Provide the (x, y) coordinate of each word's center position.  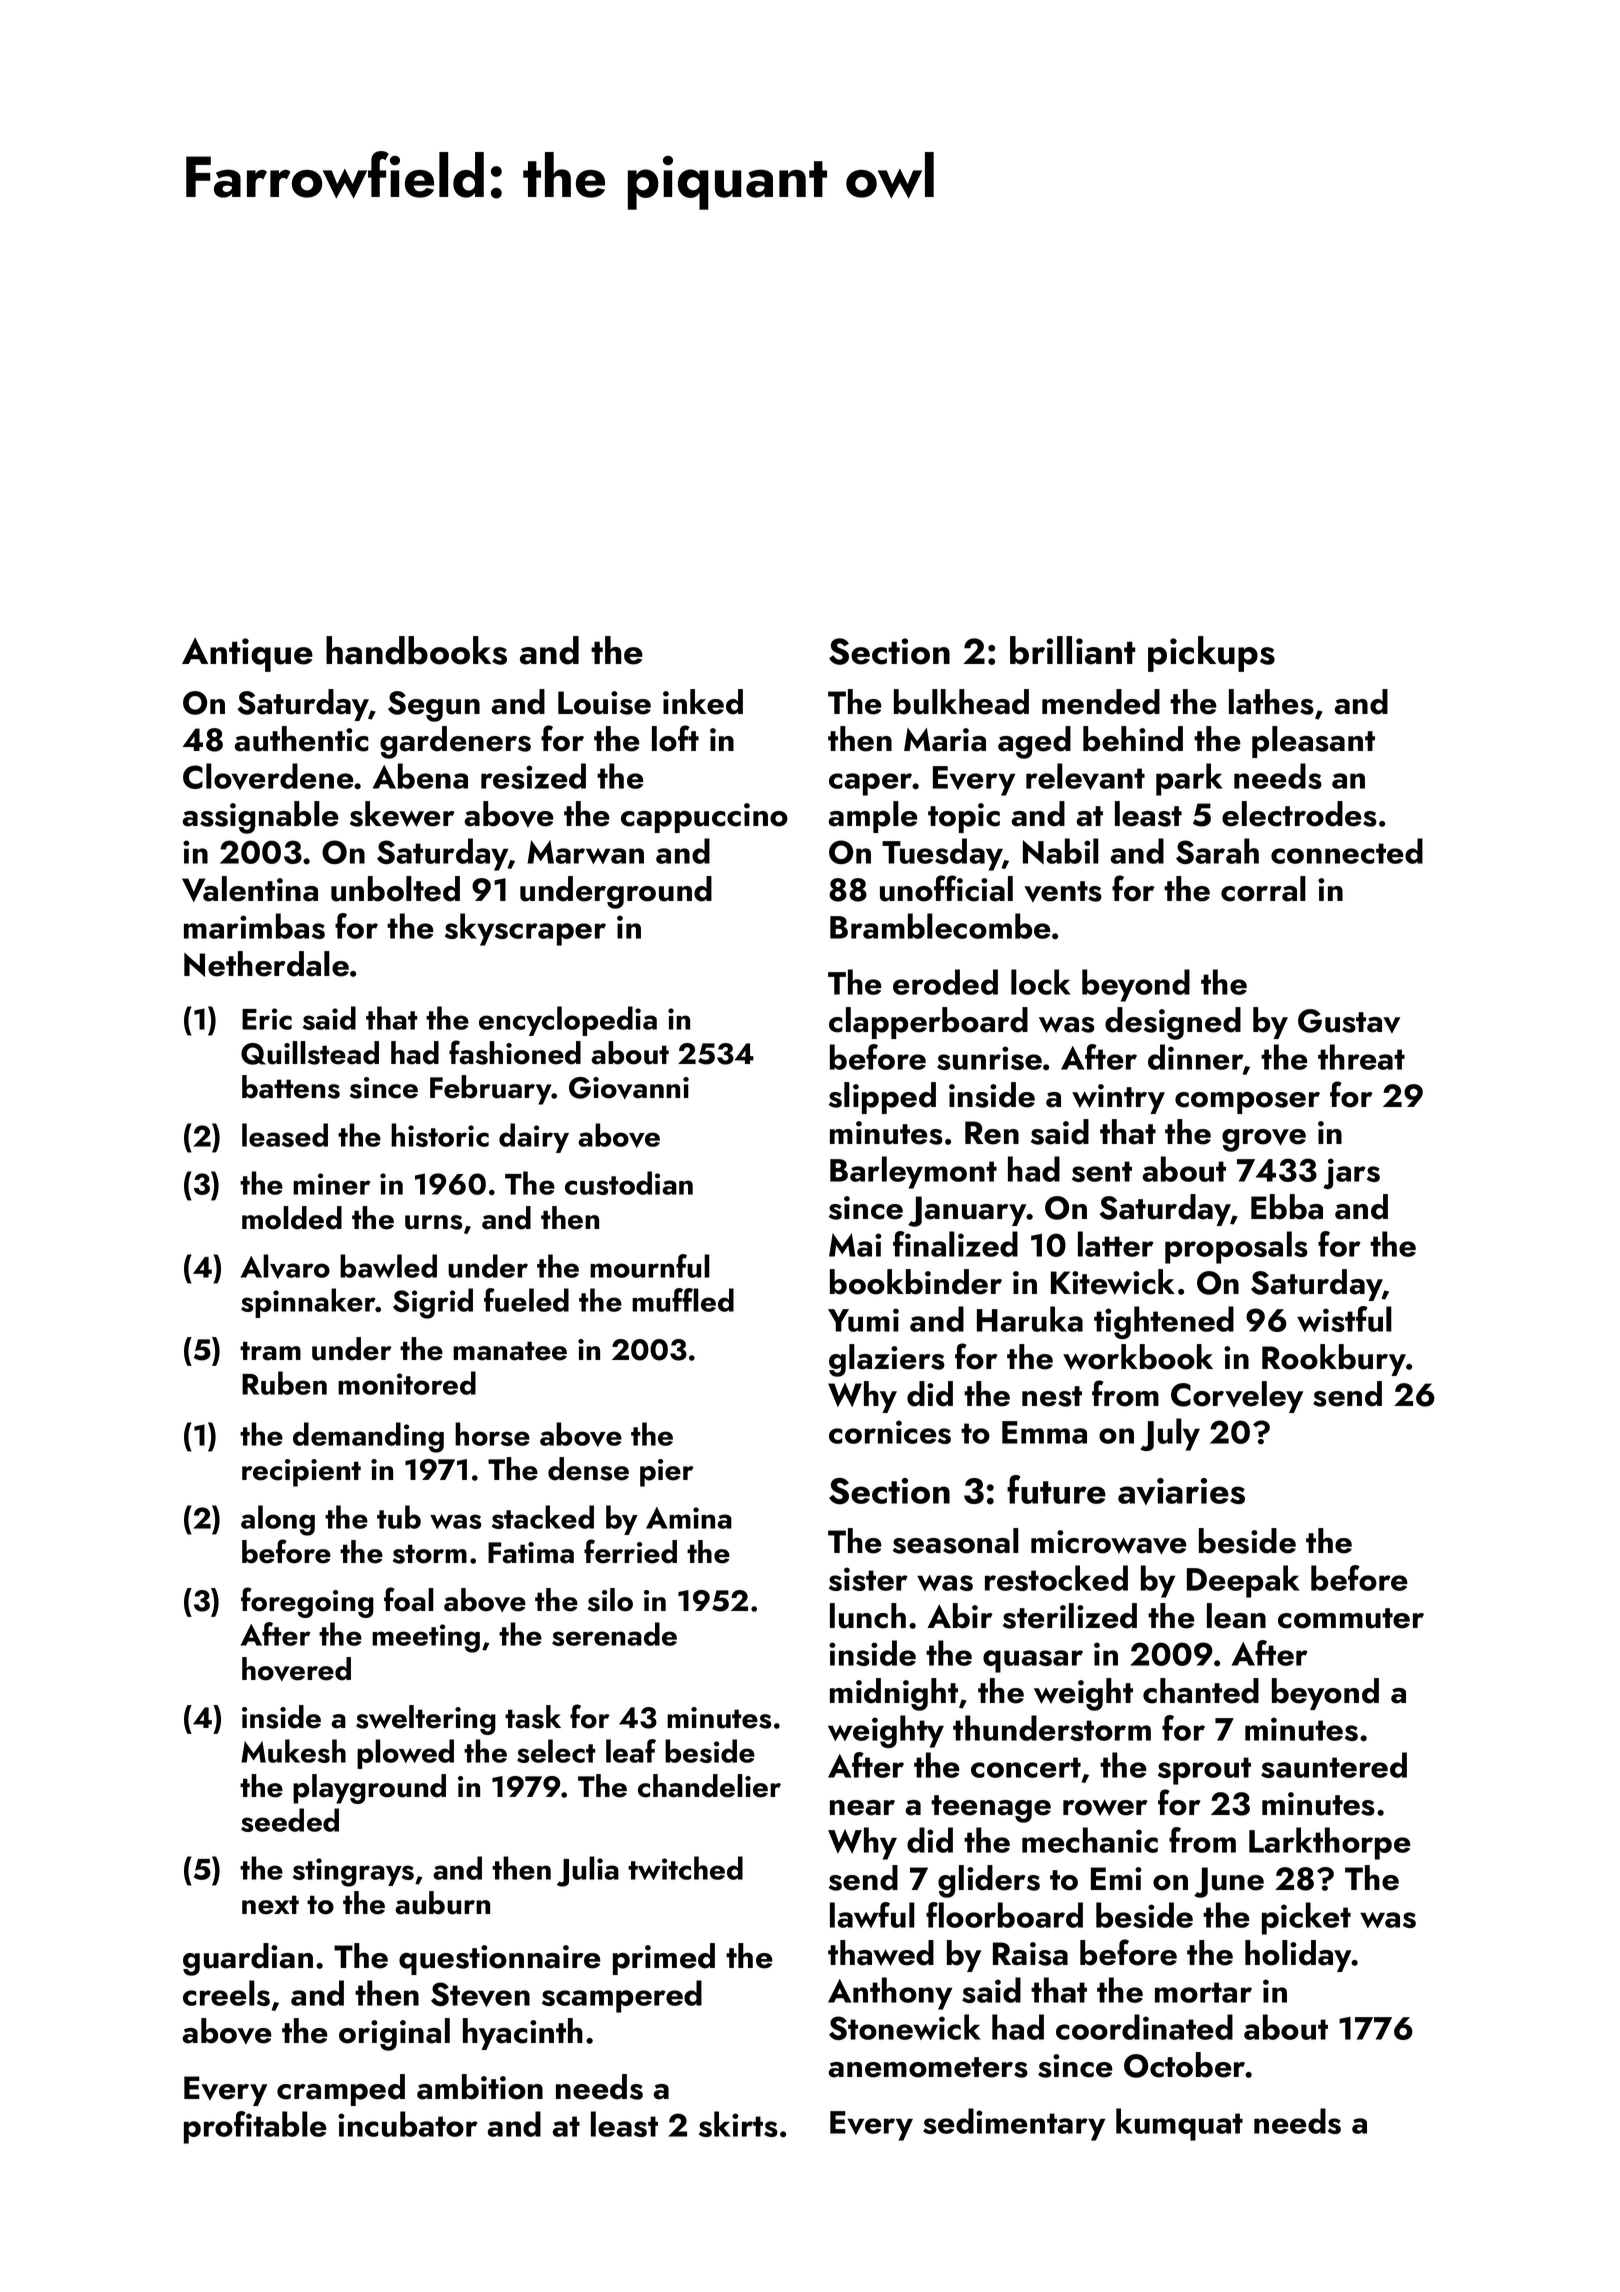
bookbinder (916, 1282)
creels (226, 1993)
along (278, 1520)
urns (433, 1222)
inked (703, 702)
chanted (1201, 1691)
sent (1102, 1171)
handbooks (416, 650)
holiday (1298, 1956)
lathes (1271, 702)
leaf (631, 1751)
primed (664, 1959)
